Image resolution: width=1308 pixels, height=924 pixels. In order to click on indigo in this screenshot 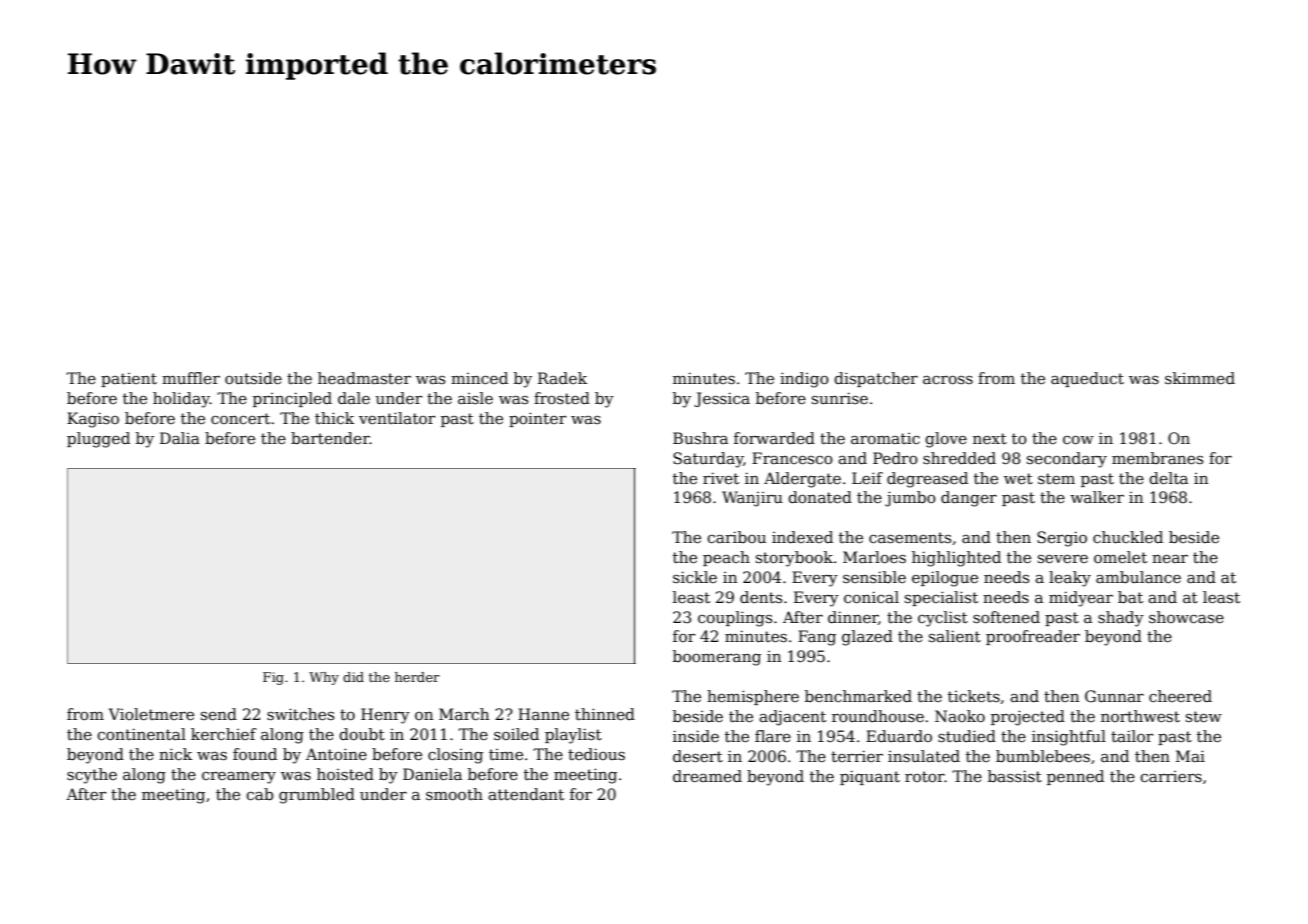, I will do `click(804, 380)`.
